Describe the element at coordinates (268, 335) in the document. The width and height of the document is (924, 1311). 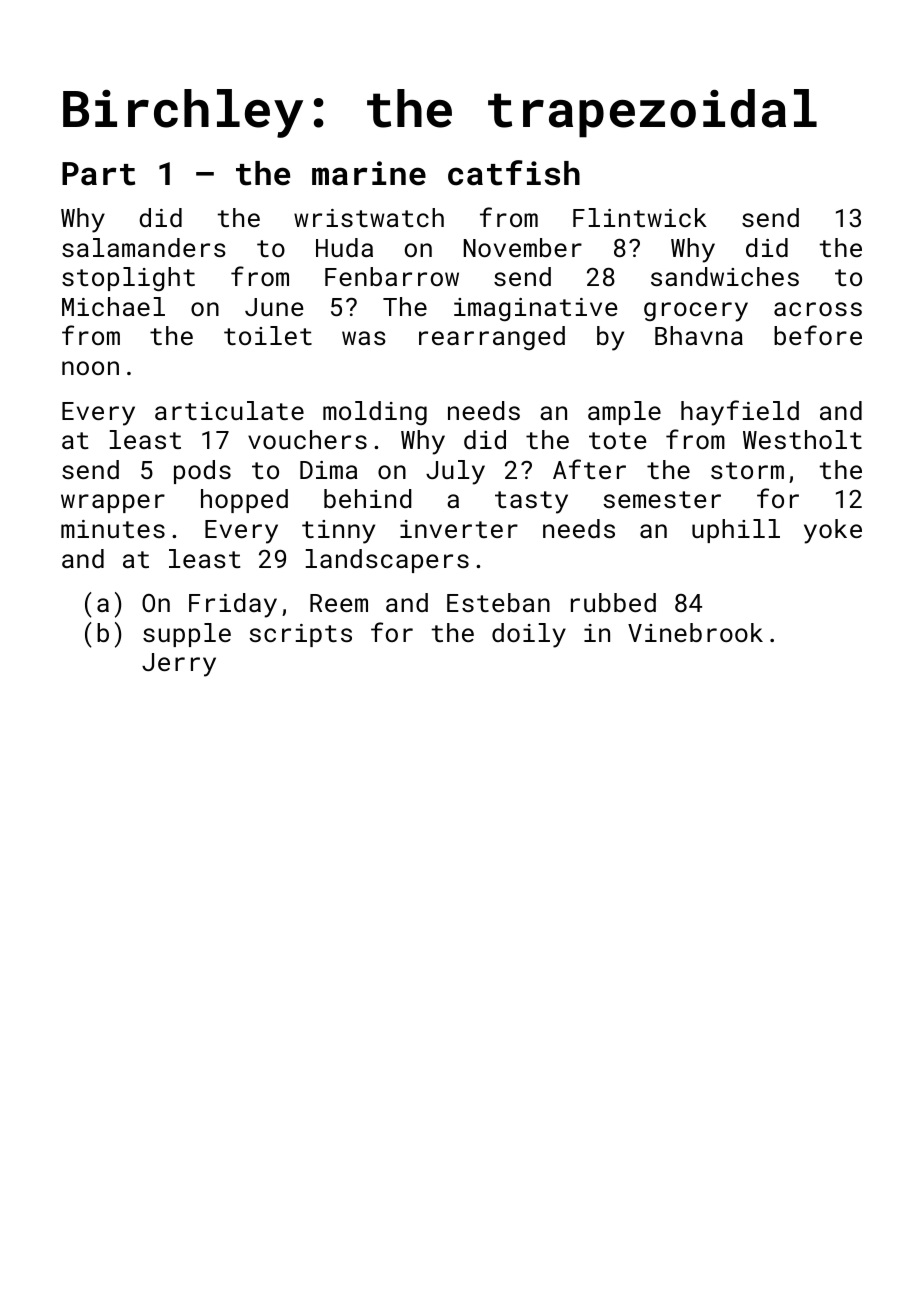
I see `toilet` at that location.
